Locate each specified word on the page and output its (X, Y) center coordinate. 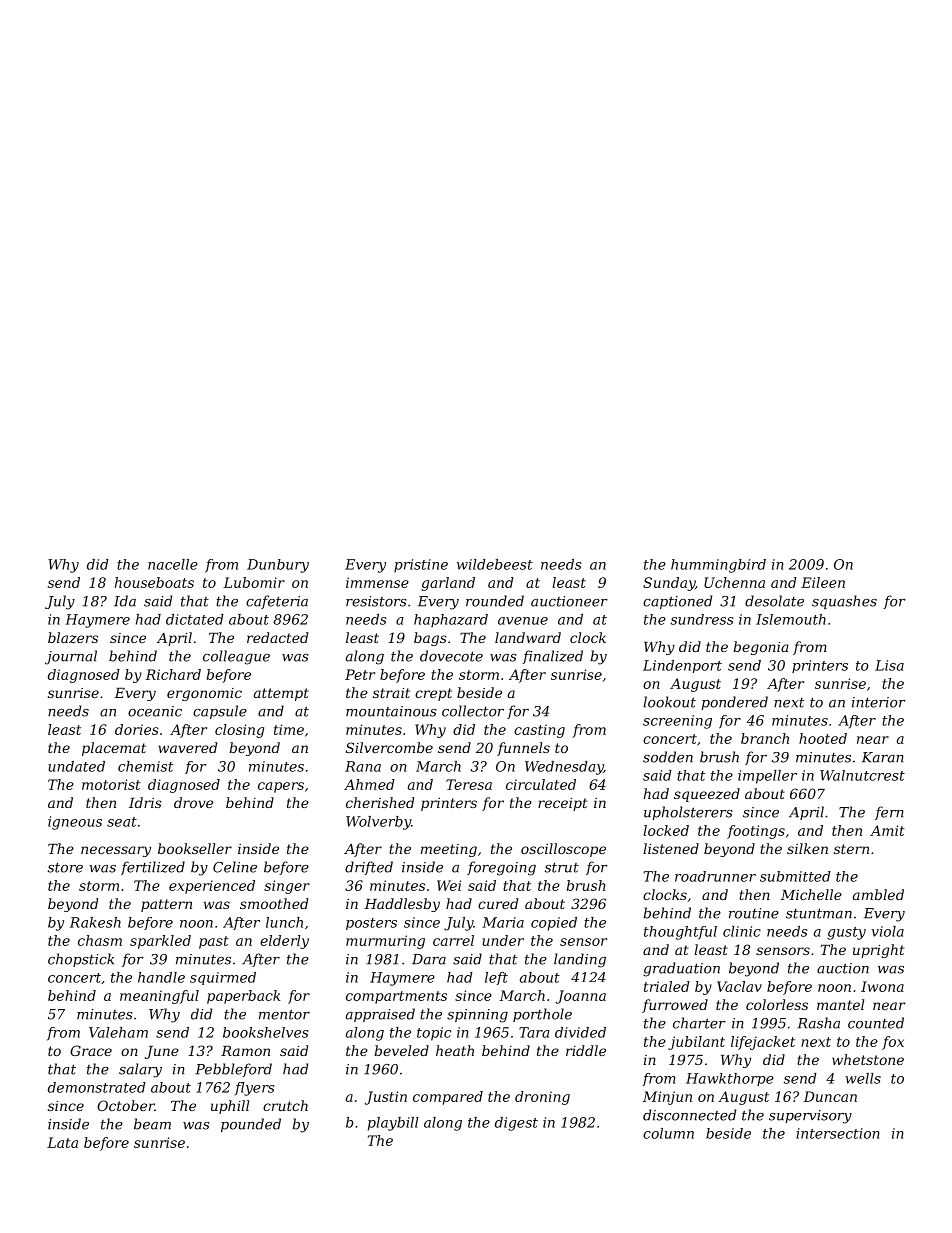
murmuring (385, 942)
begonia (761, 648)
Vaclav (739, 986)
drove (193, 802)
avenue (523, 621)
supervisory (810, 1117)
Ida (125, 601)
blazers (73, 638)
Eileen (823, 582)
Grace (91, 1050)
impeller (767, 777)
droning (542, 1098)
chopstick (81, 960)
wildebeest (495, 564)
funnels (523, 749)
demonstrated (97, 1087)
